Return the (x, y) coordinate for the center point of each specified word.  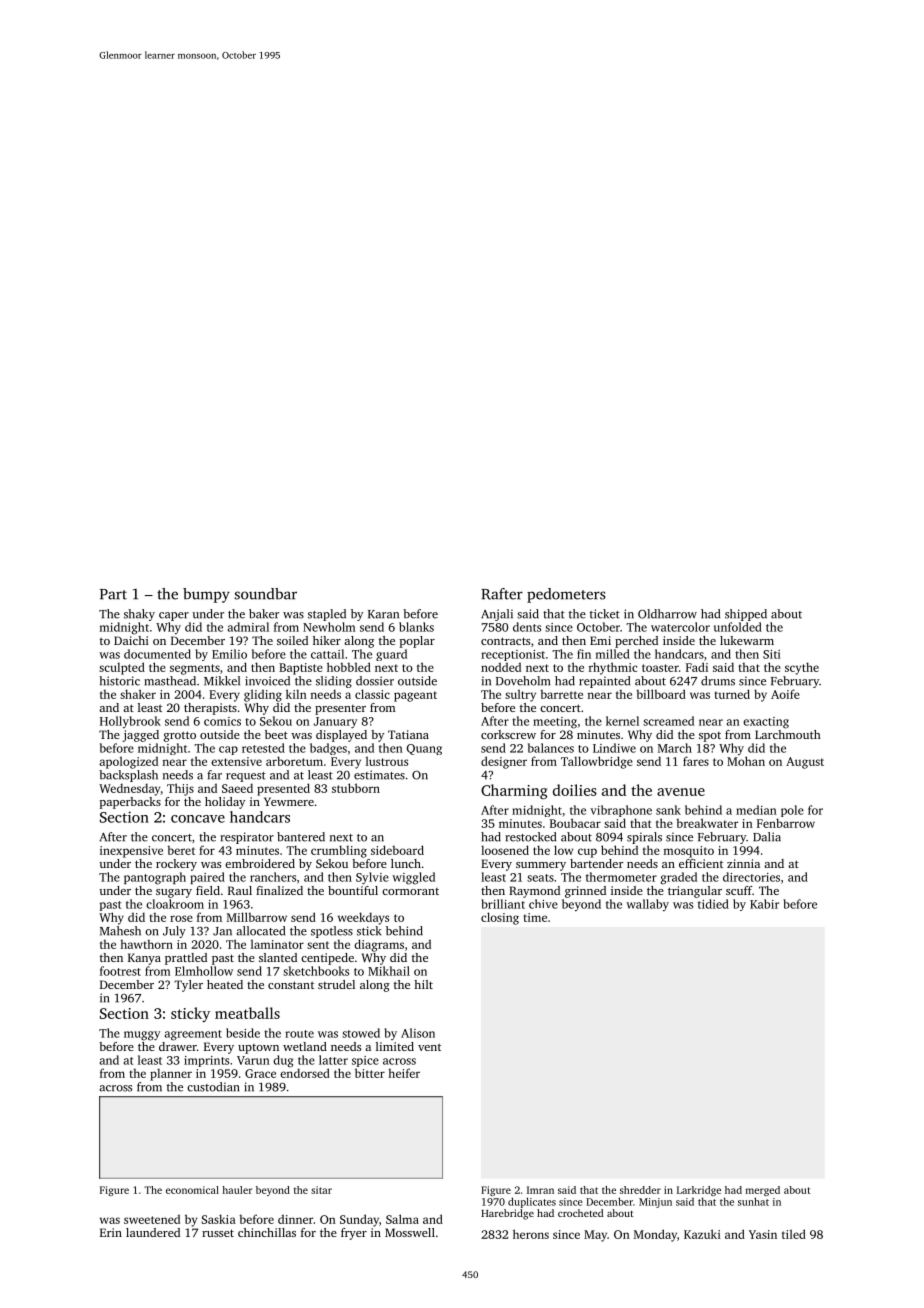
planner (171, 1074)
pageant (415, 696)
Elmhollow (204, 971)
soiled (292, 640)
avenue (681, 792)
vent (429, 1047)
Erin (111, 1232)
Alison (418, 1033)
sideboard (397, 850)
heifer (404, 1073)
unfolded (738, 627)
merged (763, 1191)
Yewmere (289, 801)
